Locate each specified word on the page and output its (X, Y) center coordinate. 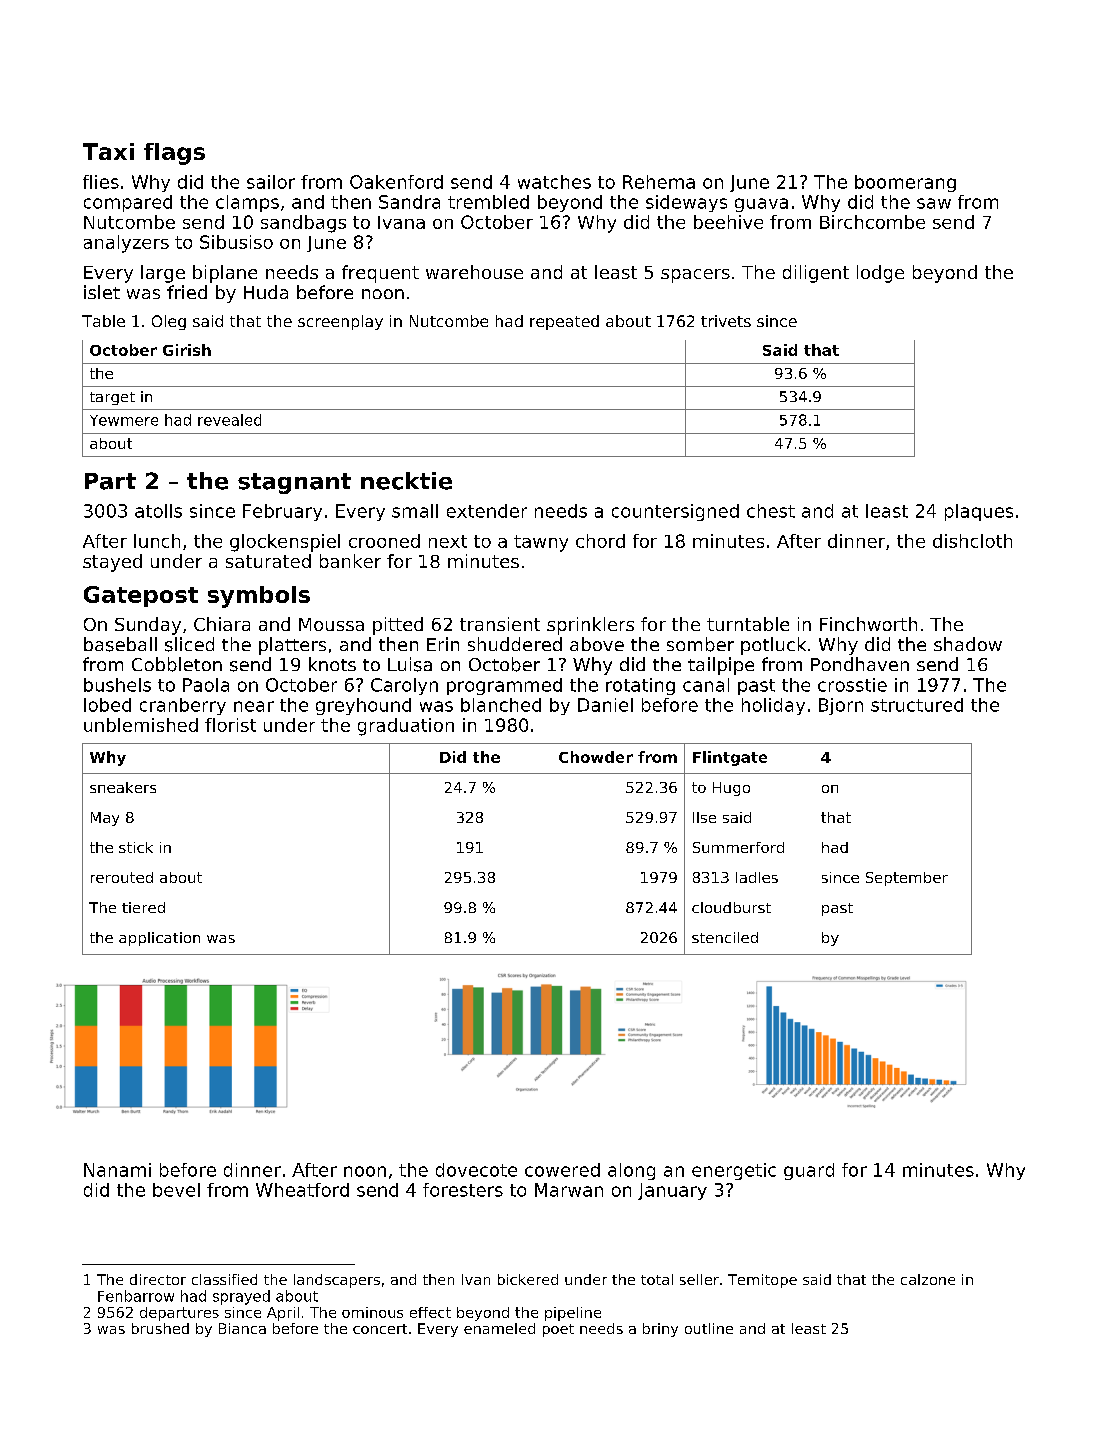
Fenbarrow (136, 1296)
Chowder (596, 757)
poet (558, 1330)
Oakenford (396, 182)
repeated (564, 322)
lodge (880, 274)
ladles (757, 877)
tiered (143, 907)
